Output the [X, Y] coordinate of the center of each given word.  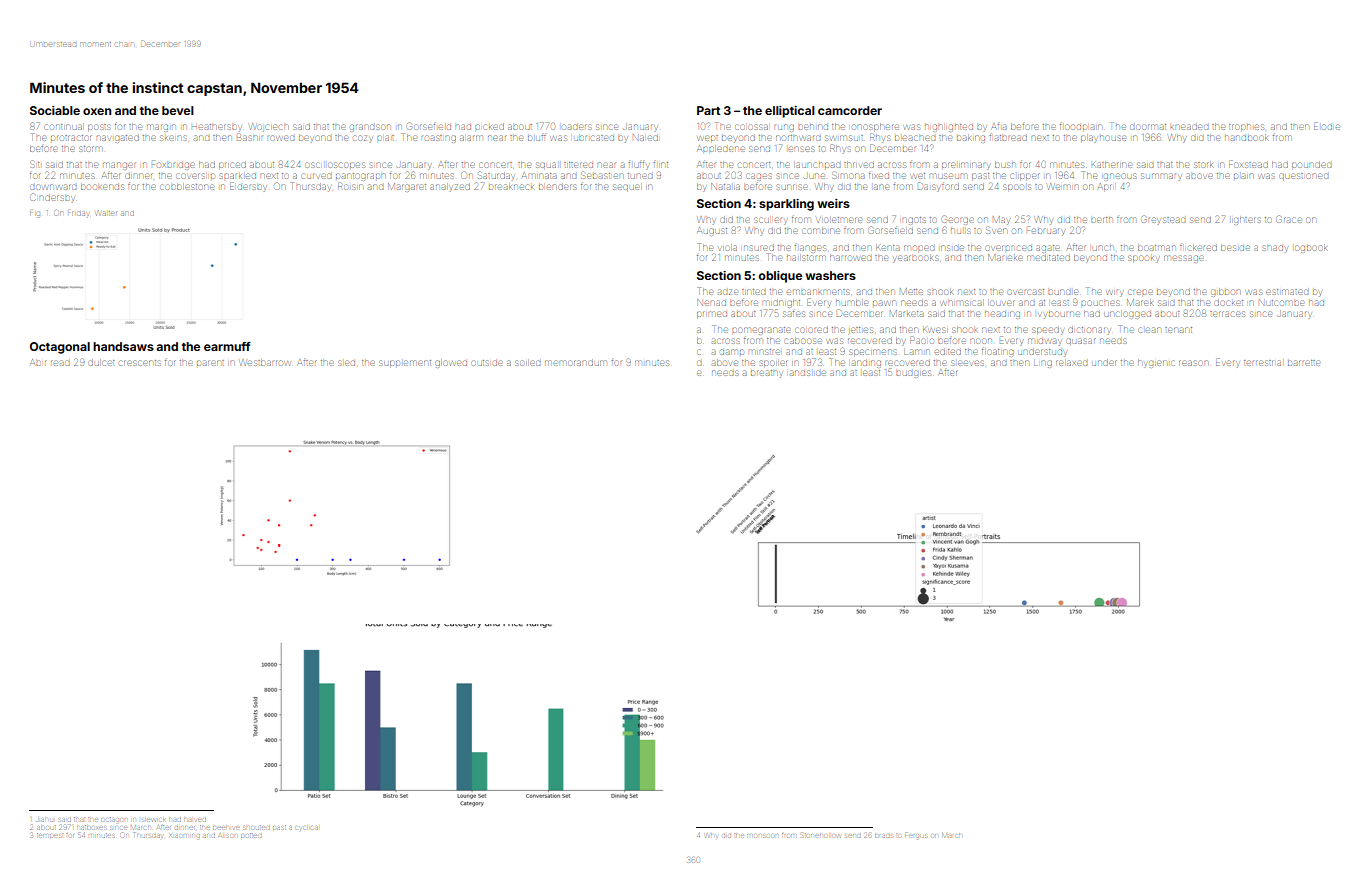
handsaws [123, 346]
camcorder [850, 110]
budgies [913, 374]
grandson [370, 128]
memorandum [575, 363]
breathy [766, 374]
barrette [1304, 363]
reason [1194, 363]
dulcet [101, 363]
